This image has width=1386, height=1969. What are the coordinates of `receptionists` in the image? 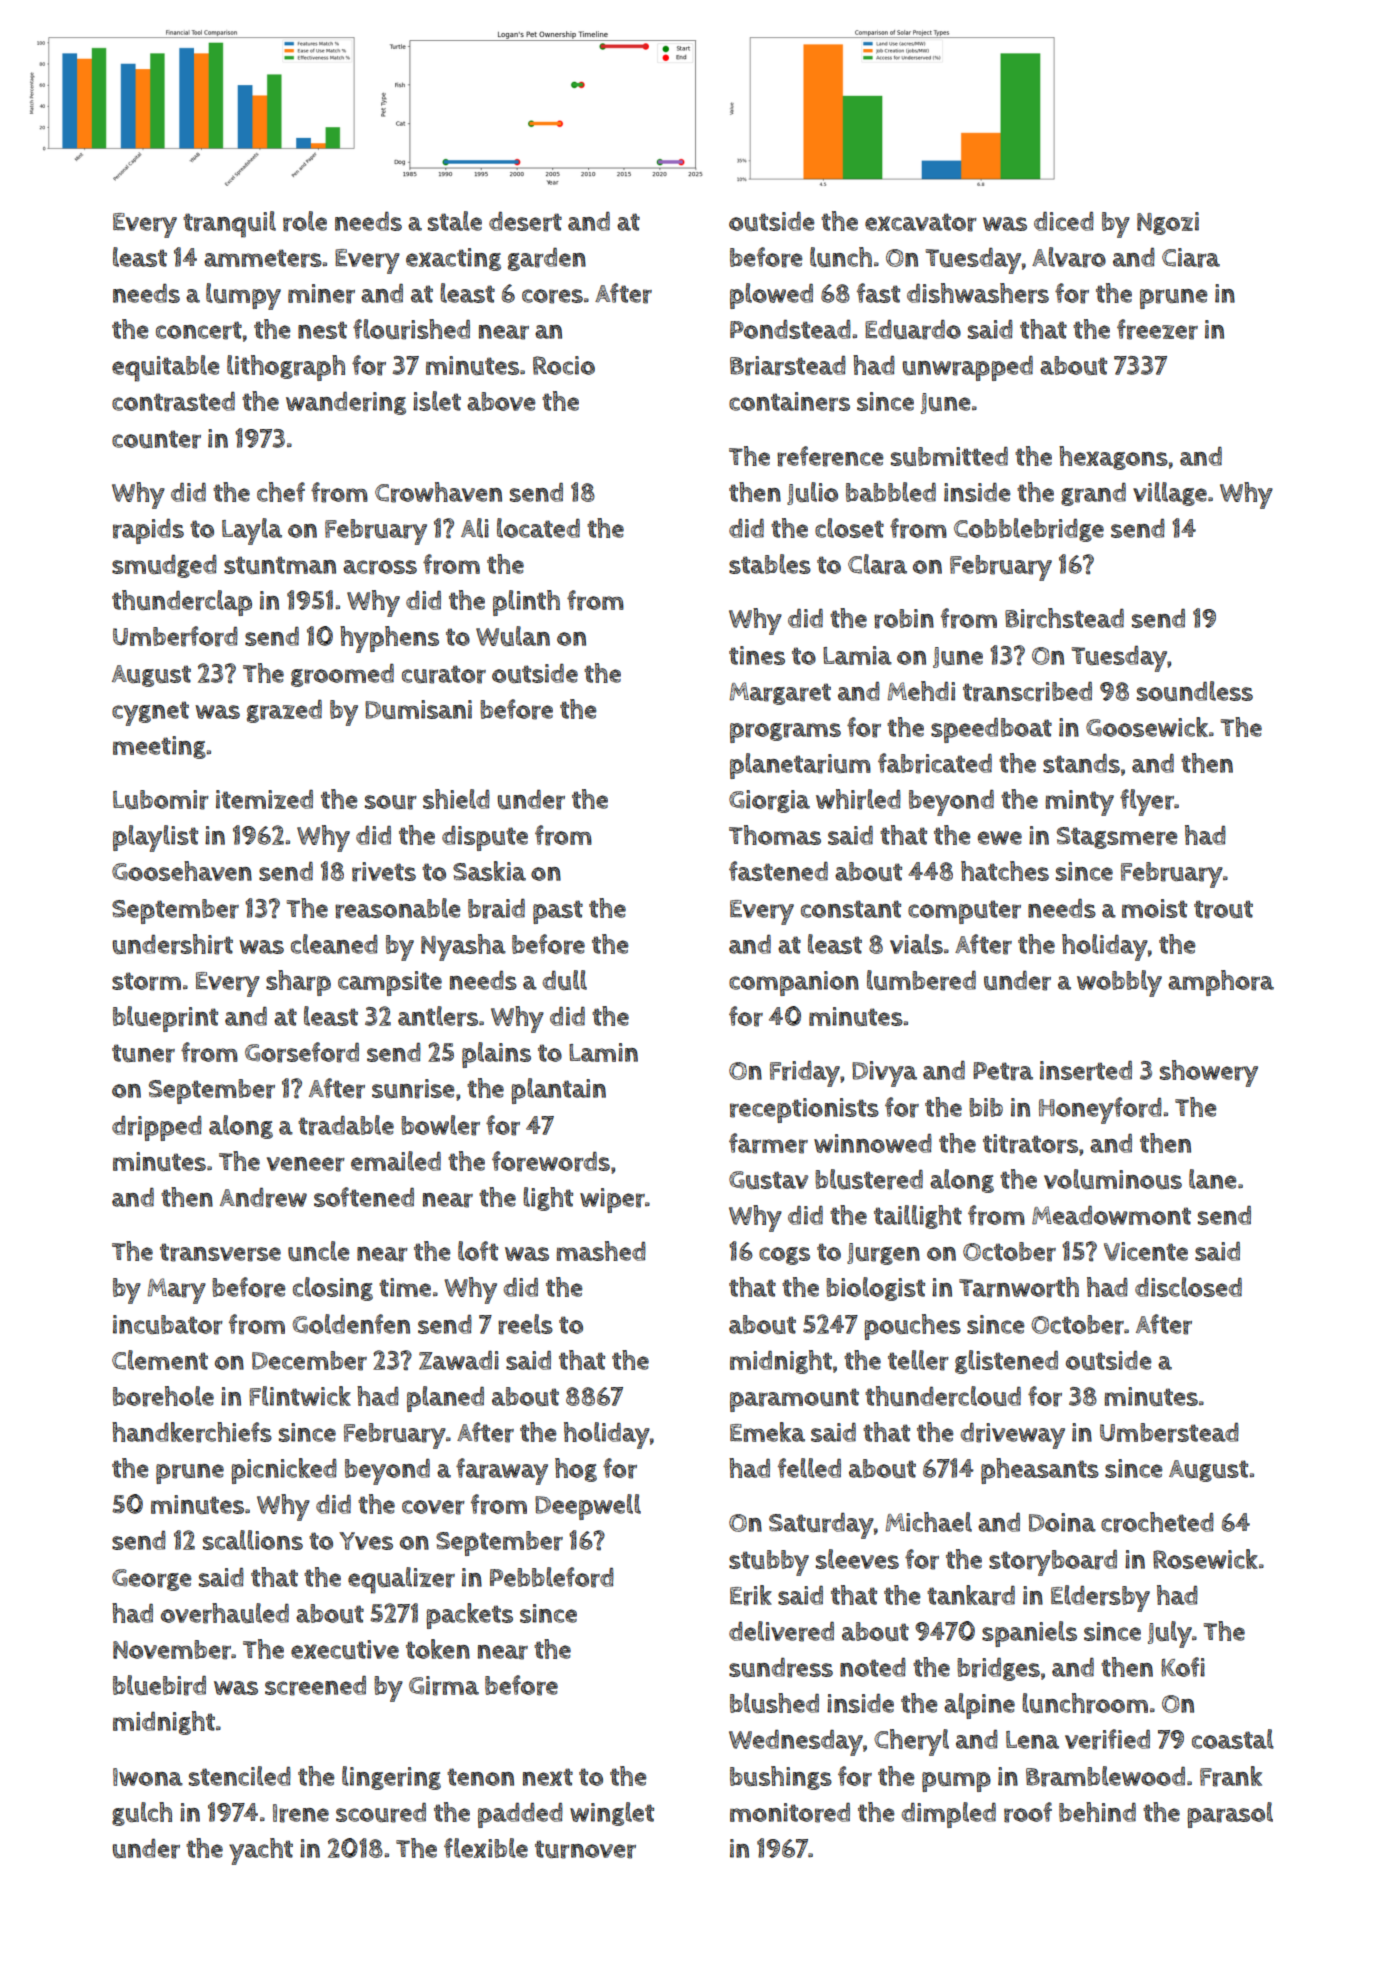 It's located at (804, 1110).
